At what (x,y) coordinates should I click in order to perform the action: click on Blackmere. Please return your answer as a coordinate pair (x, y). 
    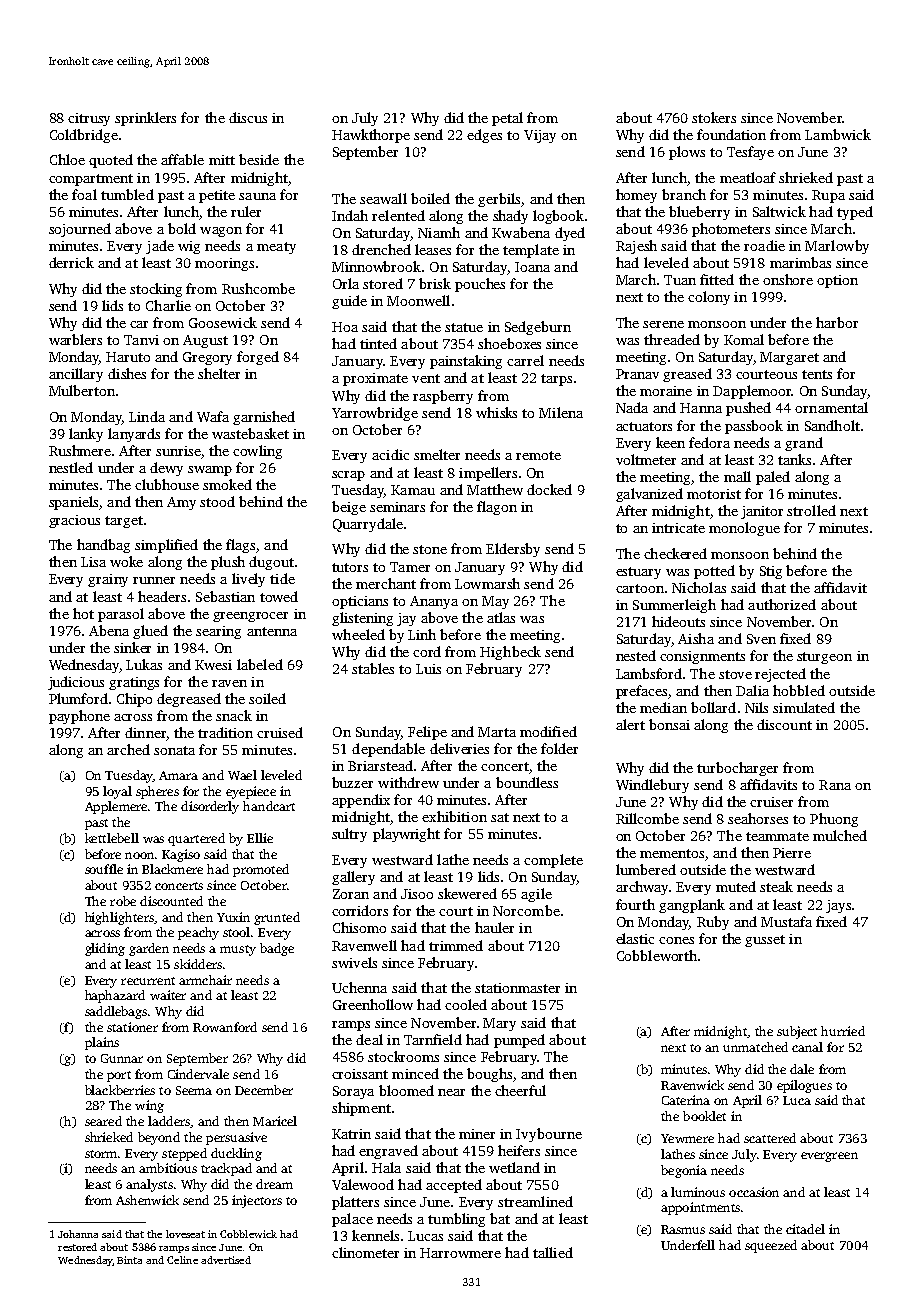
    Looking at the image, I should click on (172, 869).
